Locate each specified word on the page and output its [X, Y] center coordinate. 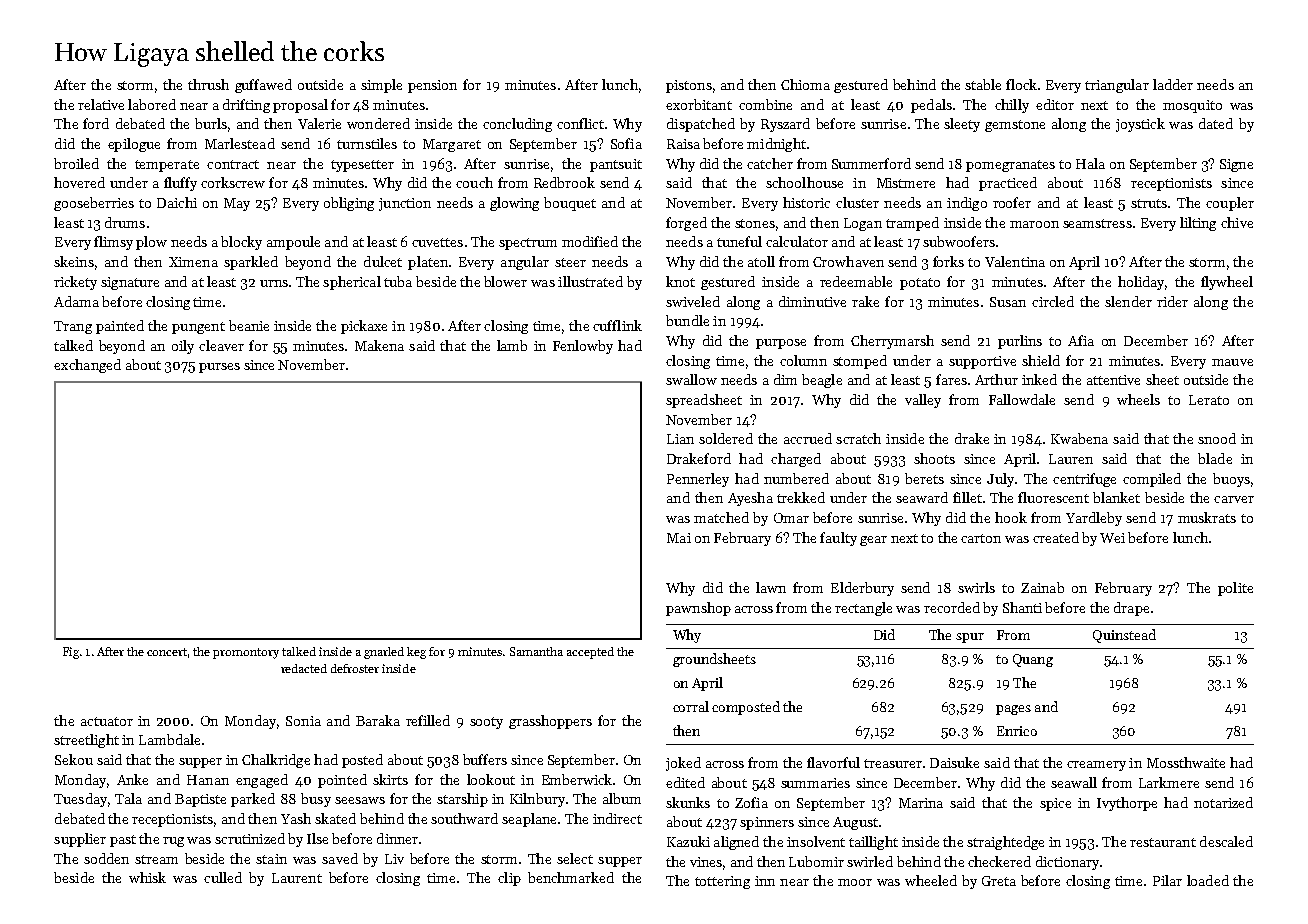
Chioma [805, 84]
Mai [679, 538]
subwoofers [959, 241]
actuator [107, 721]
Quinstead [1124, 636]
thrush [208, 84]
